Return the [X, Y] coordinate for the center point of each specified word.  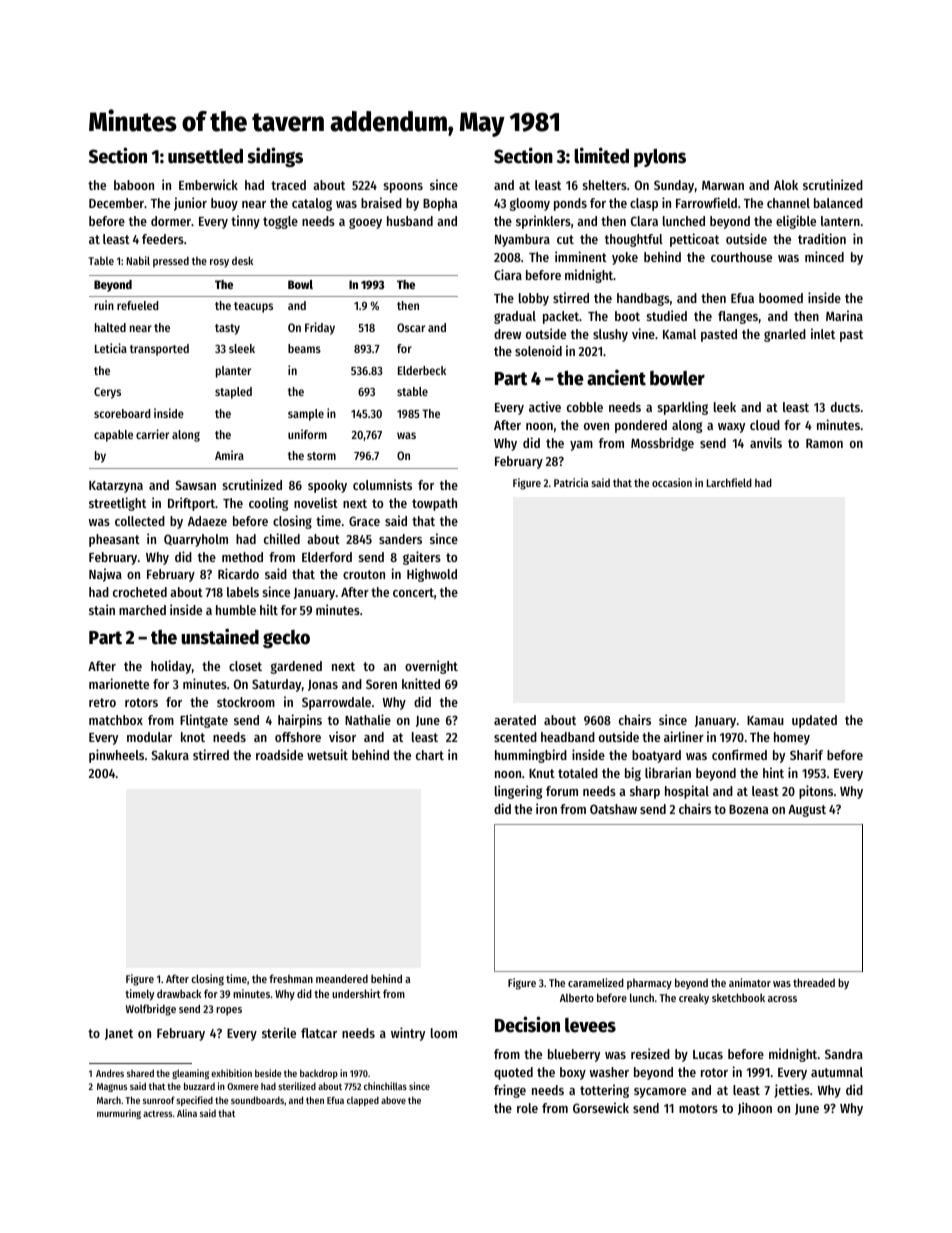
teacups [253, 307]
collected [140, 521]
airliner [684, 736]
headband [568, 737]
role [527, 1108]
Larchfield [729, 482]
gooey [365, 223]
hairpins [300, 721]
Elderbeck [422, 370]
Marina [844, 315]
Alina [187, 1113]
